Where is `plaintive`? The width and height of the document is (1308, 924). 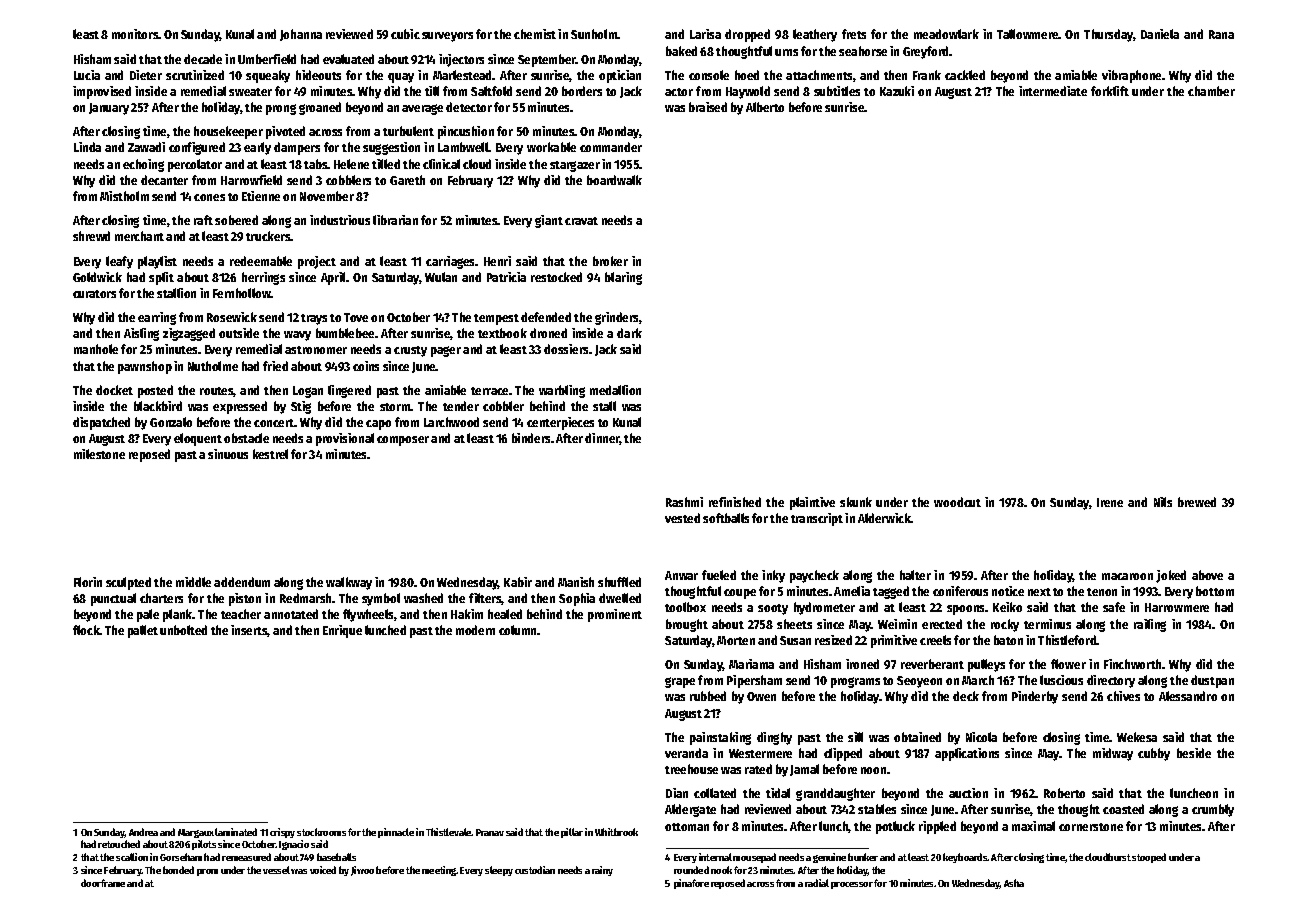 plaintive is located at coordinates (812, 503).
